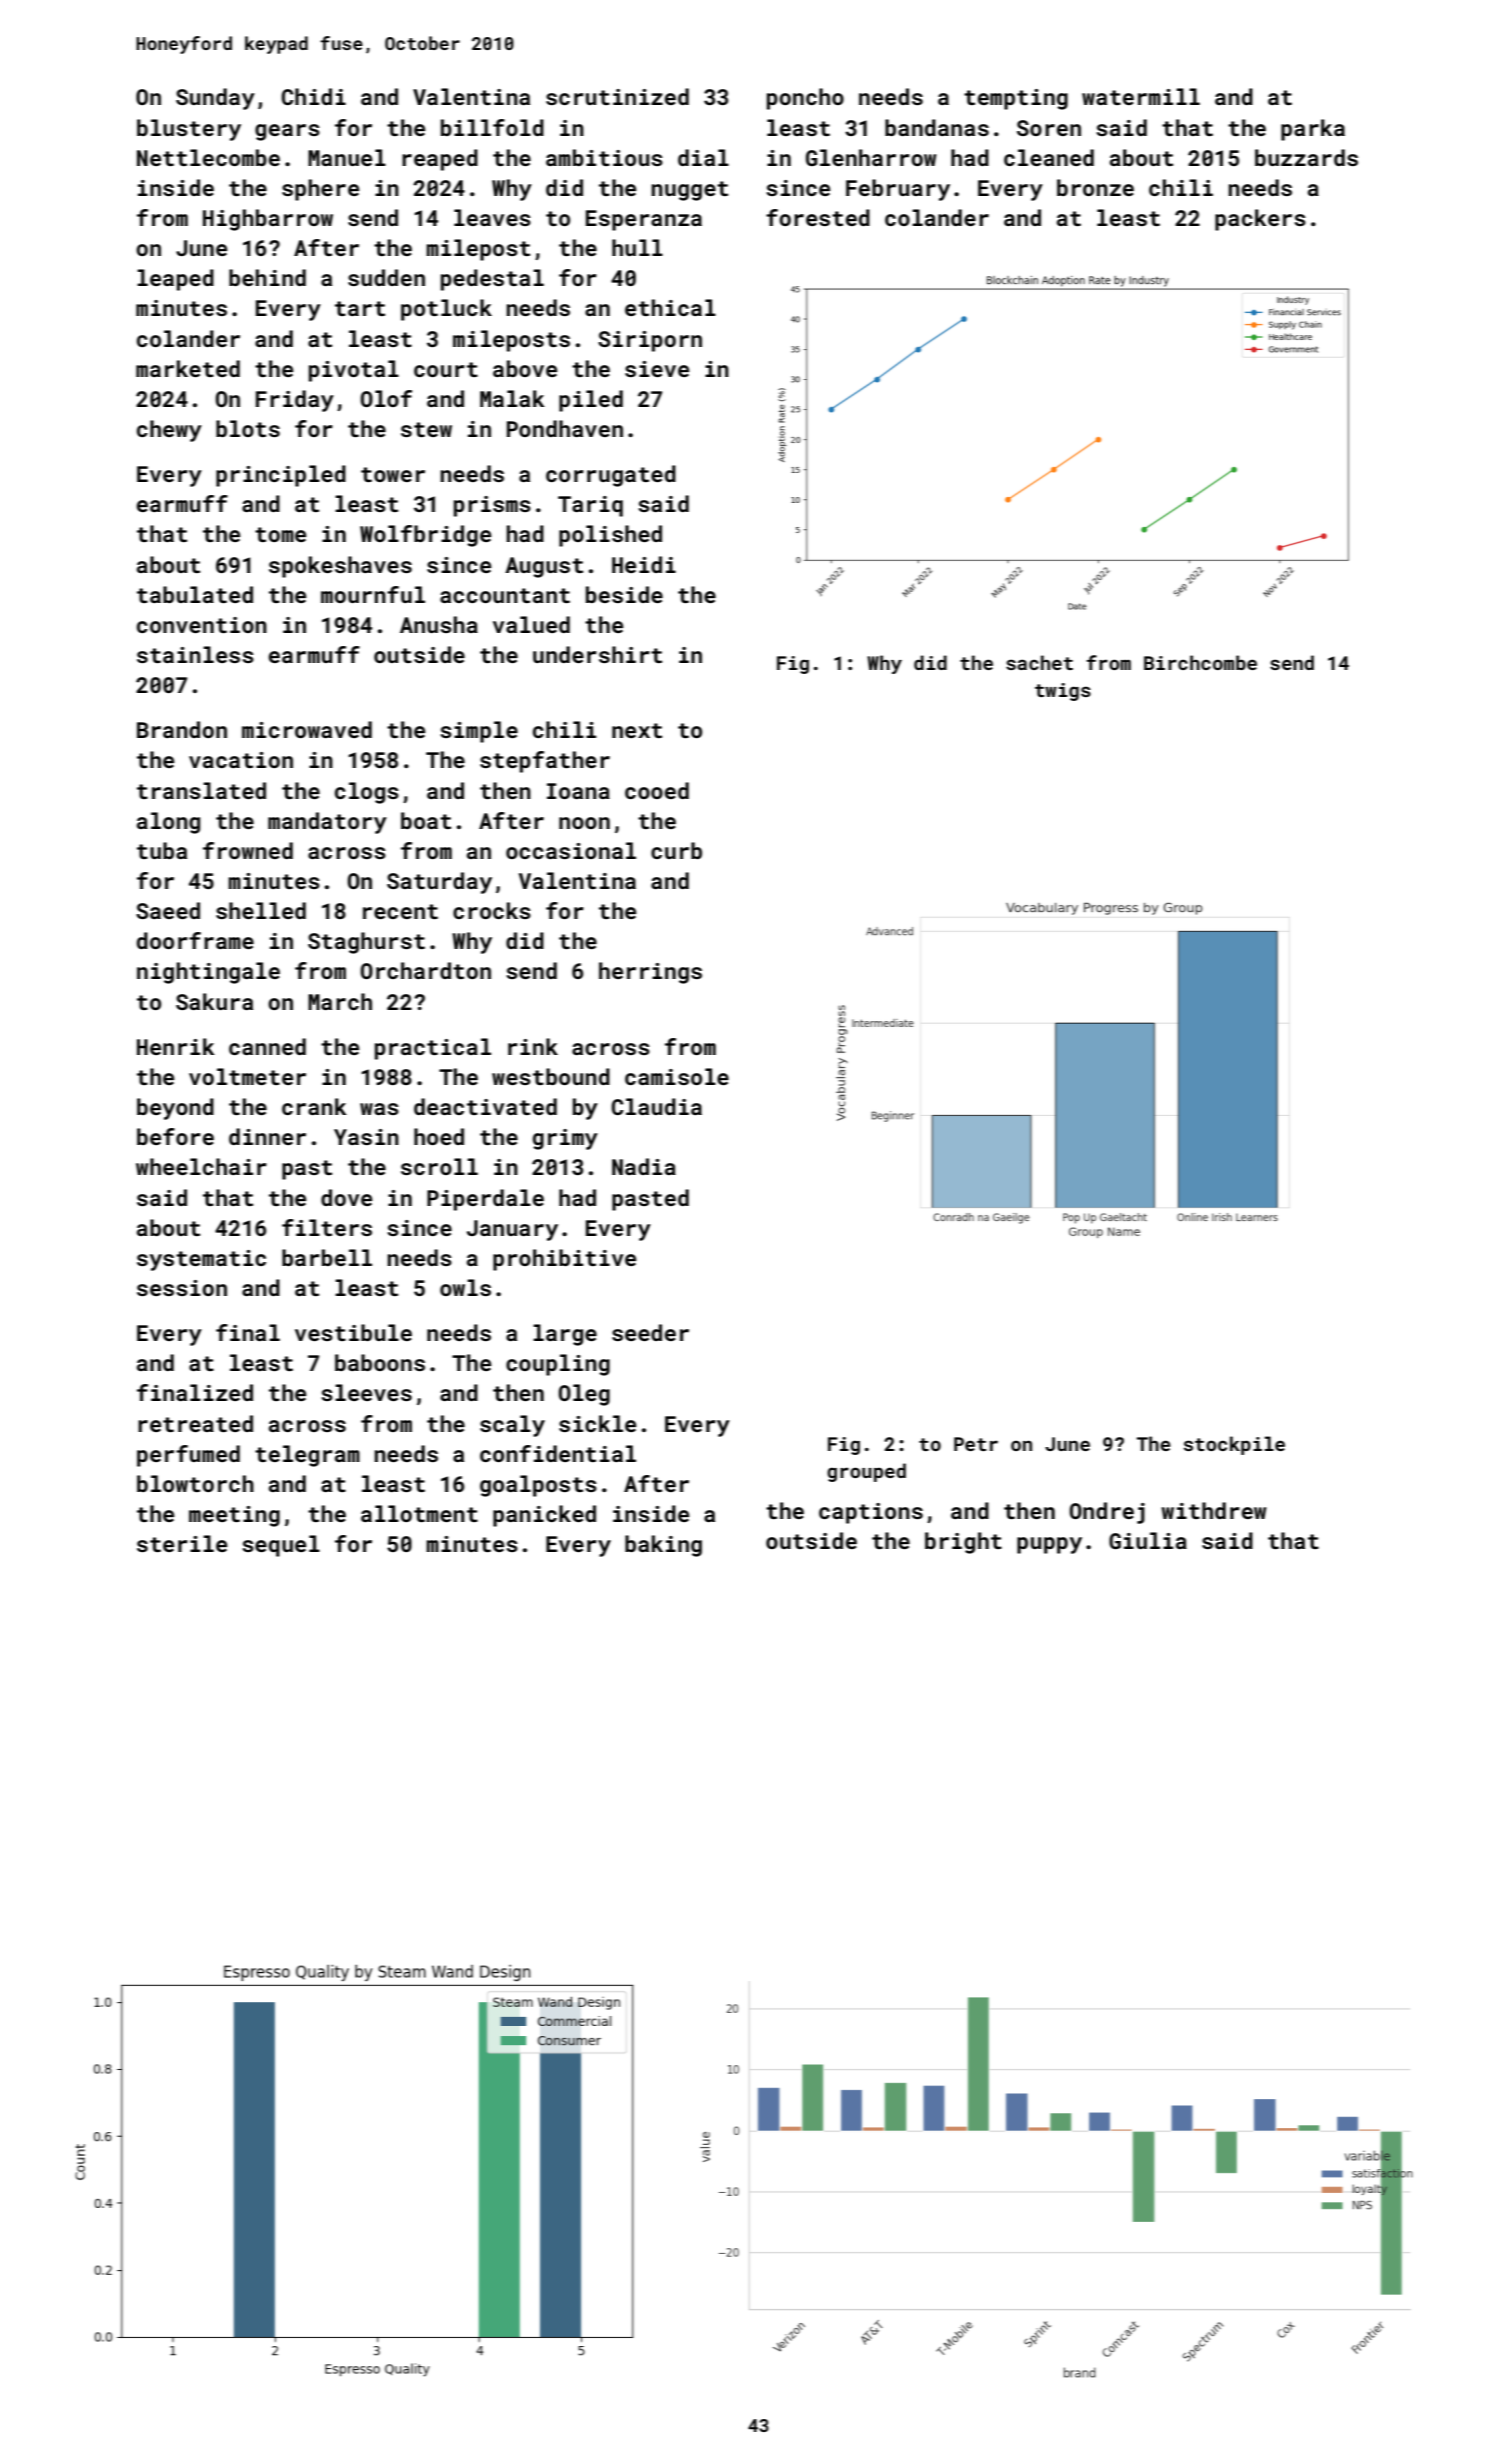  I want to click on sachet, so click(1039, 662).
